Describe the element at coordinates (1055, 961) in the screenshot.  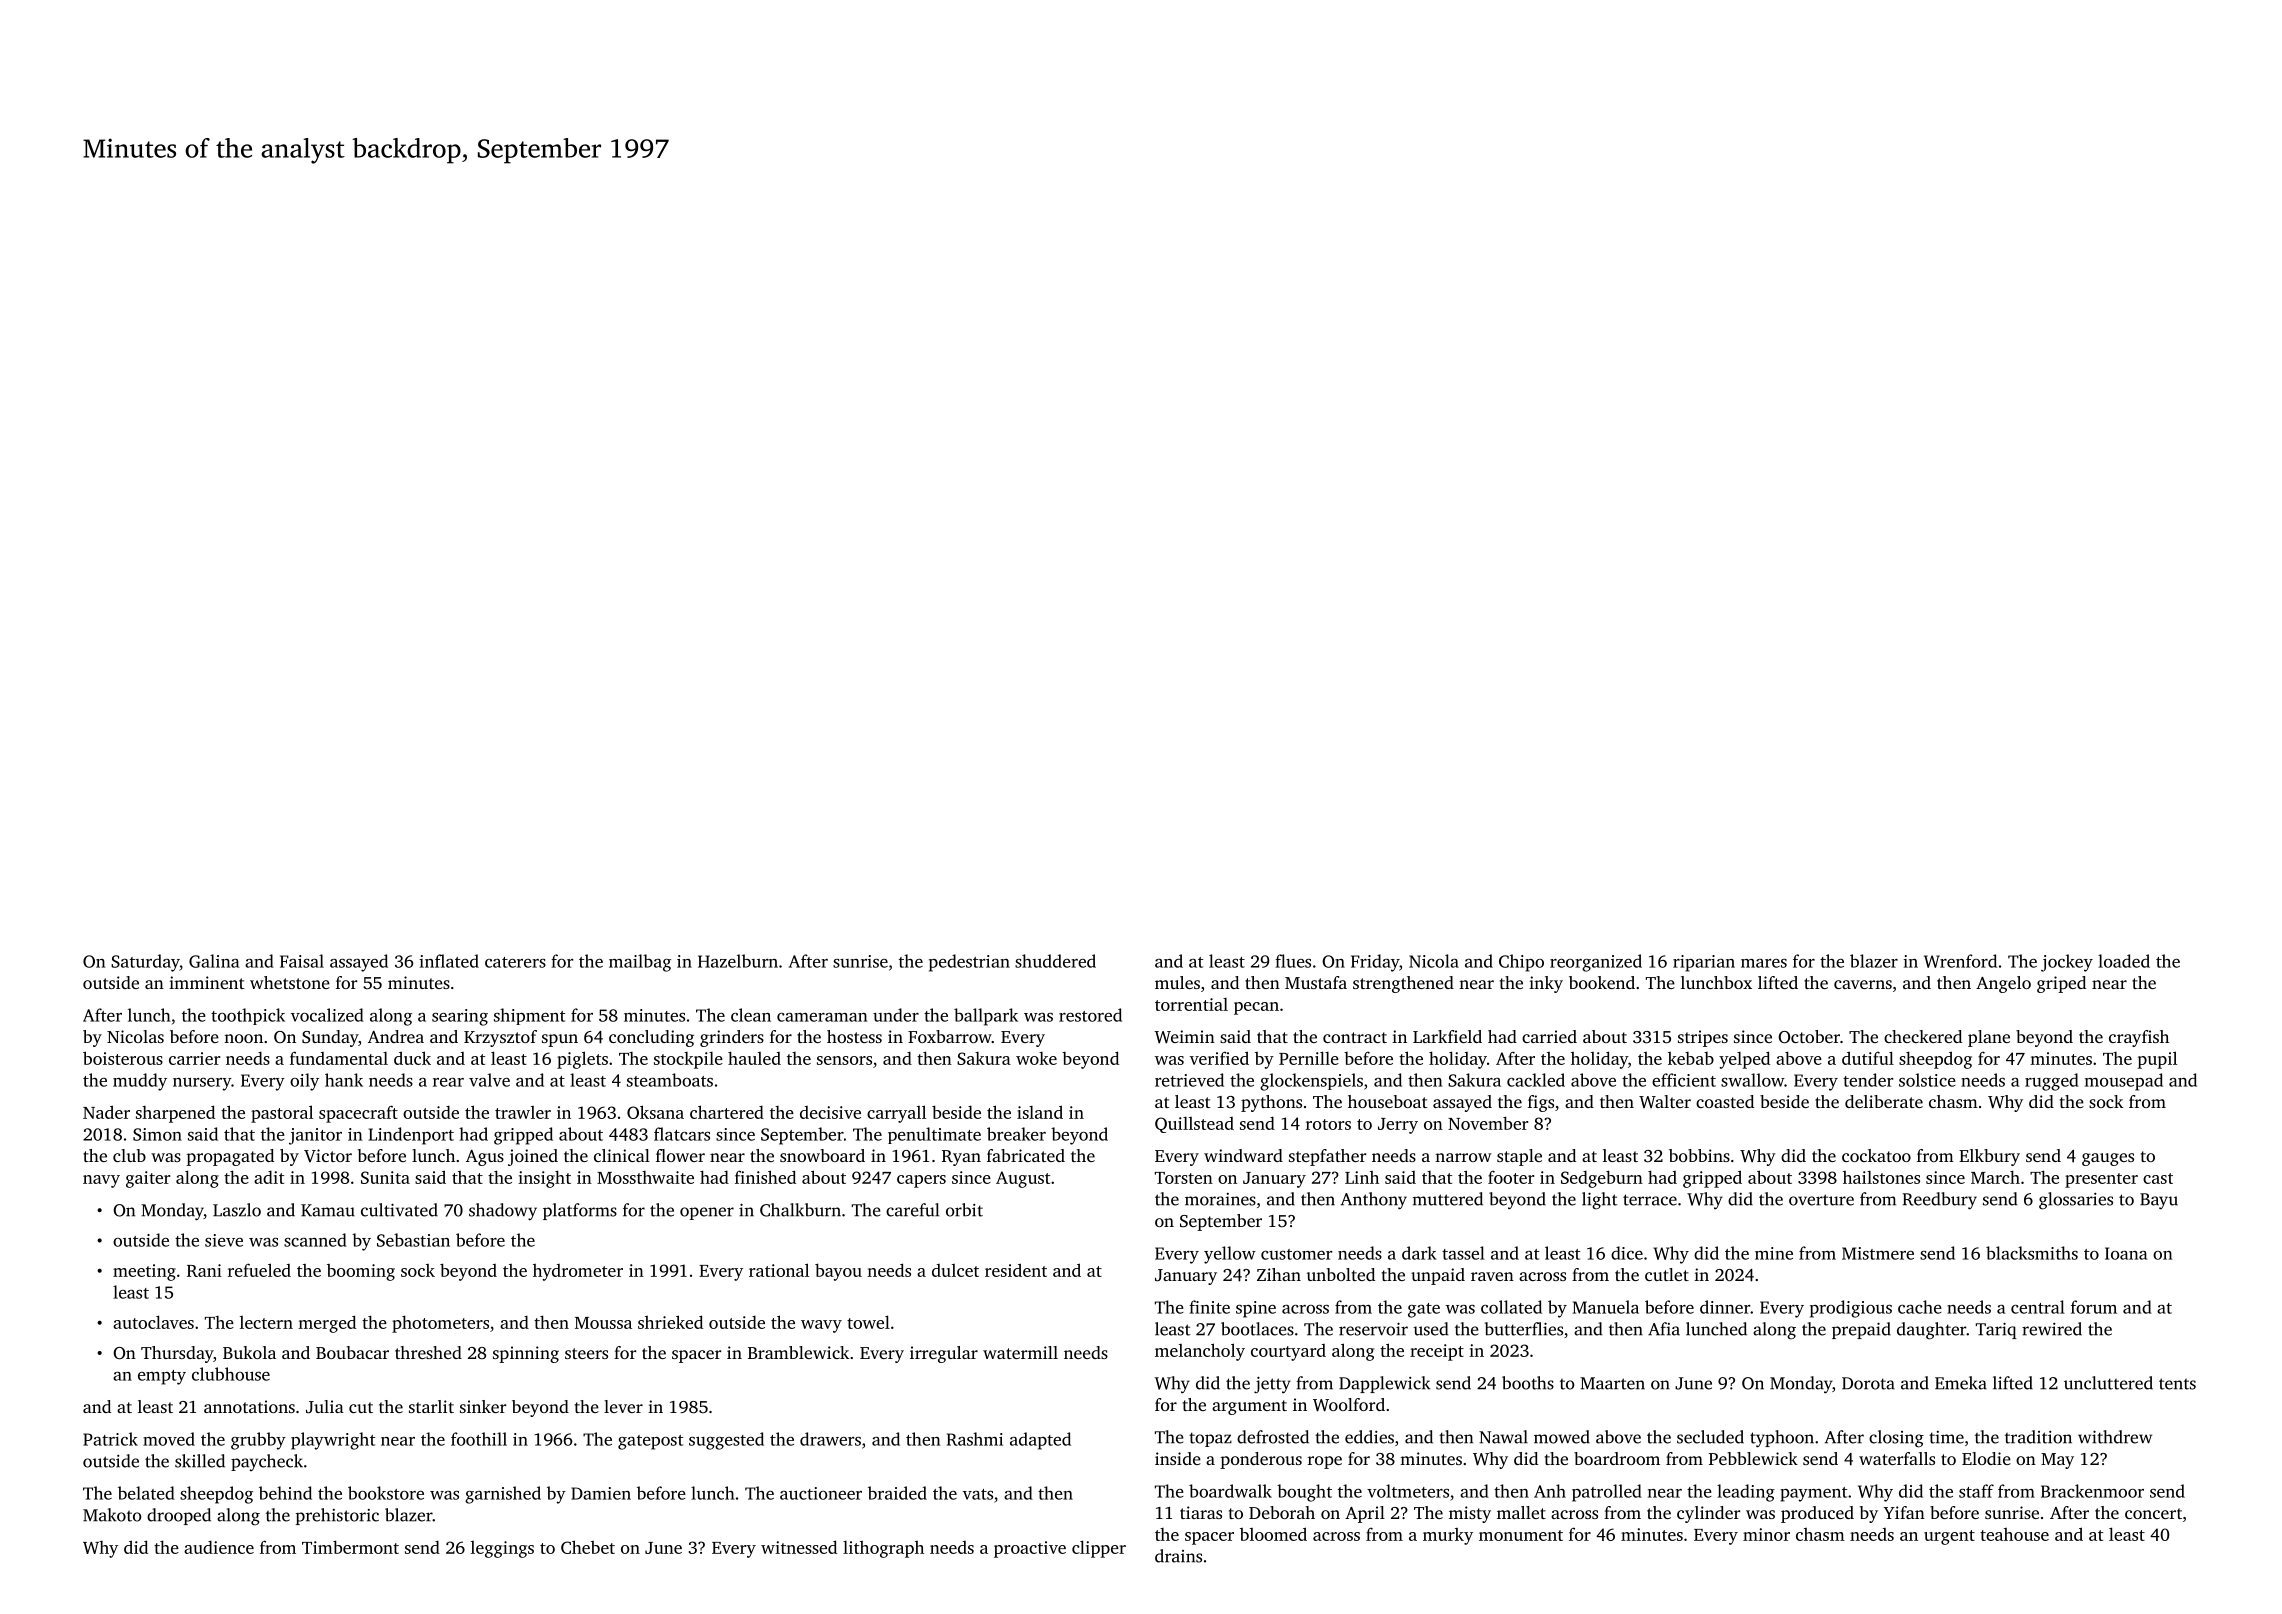
I see `shuddered` at that location.
